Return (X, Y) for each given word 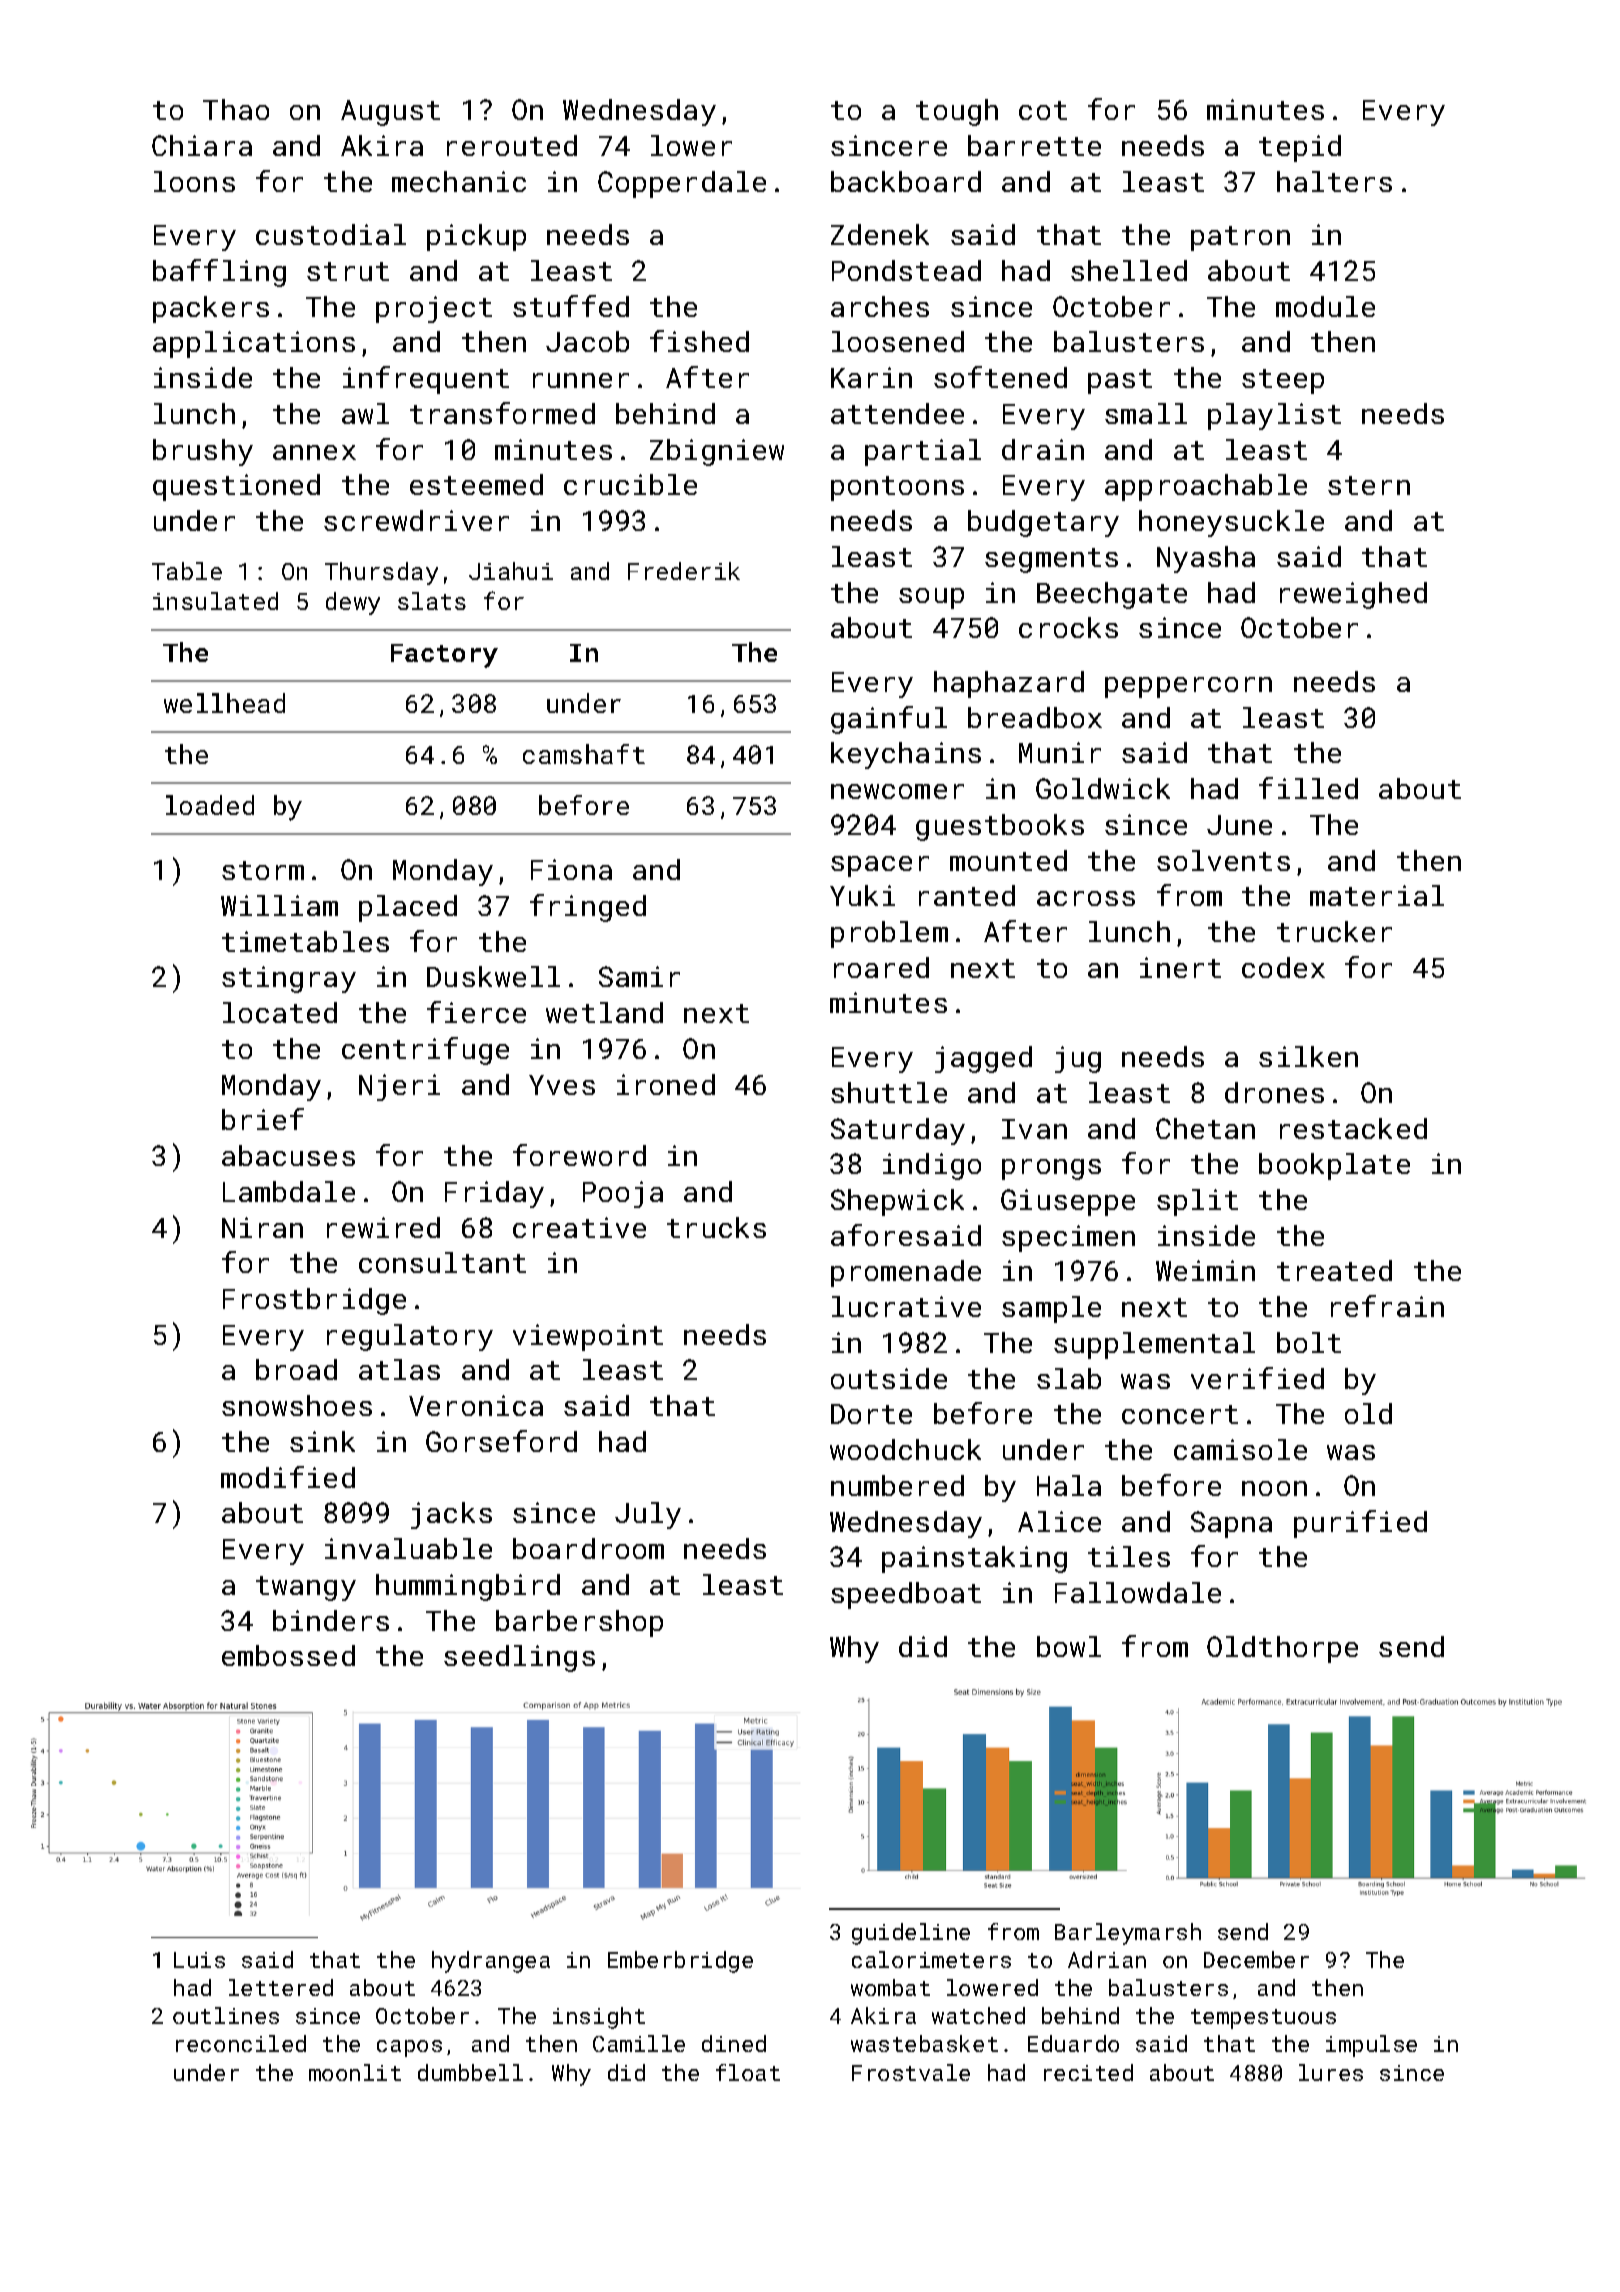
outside (889, 1378)
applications (254, 344)
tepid (1300, 148)
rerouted (512, 145)
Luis (199, 1960)
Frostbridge (314, 1301)
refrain (1387, 1306)
